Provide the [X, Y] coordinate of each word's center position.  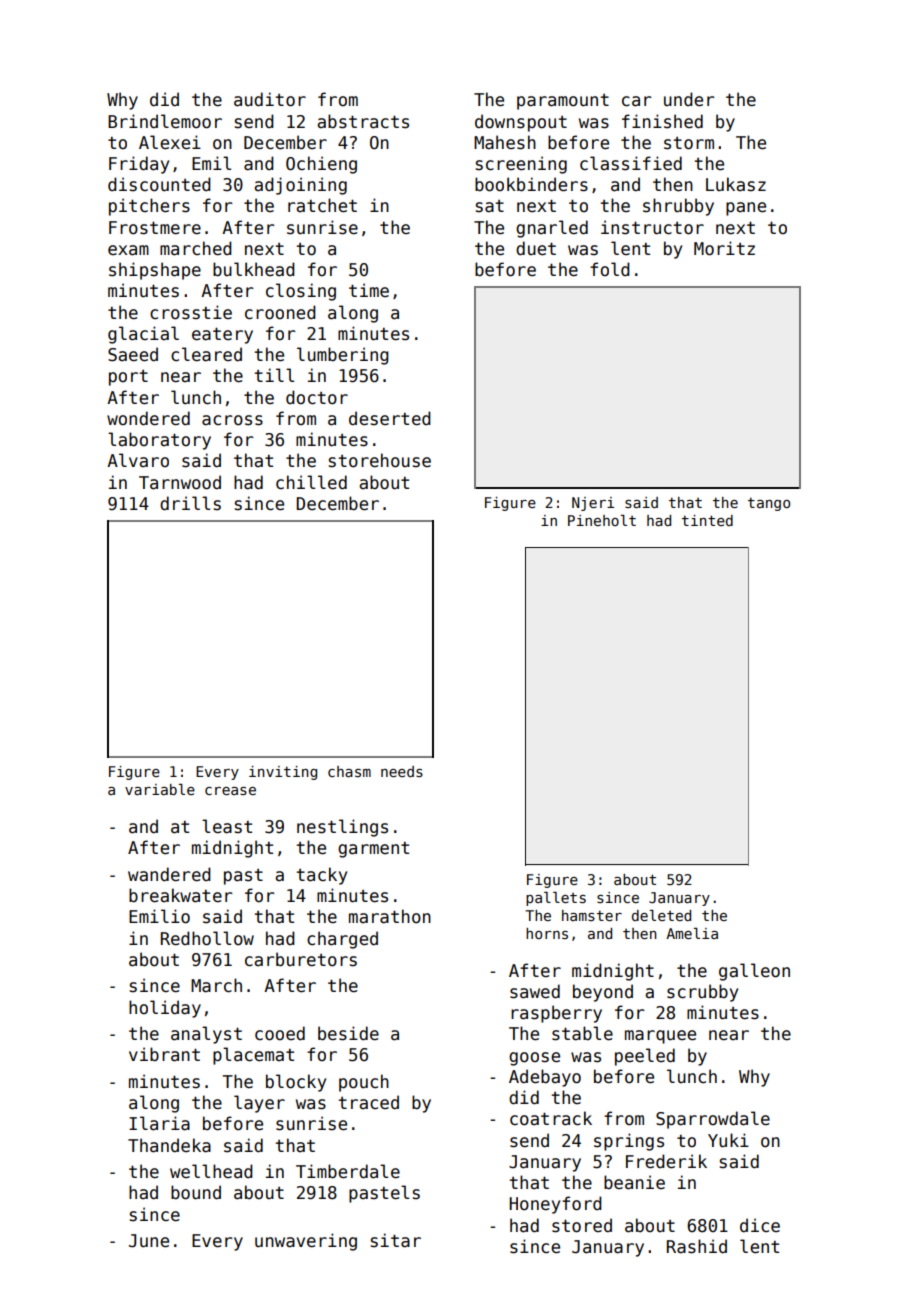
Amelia [692, 933]
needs [402, 771]
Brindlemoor [165, 121]
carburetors [301, 959]
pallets [556, 899]
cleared [206, 354]
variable [160, 789]
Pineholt [602, 520]
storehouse [380, 460]
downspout [521, 123]
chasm [349, 771]
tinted [707, 520]
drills [190, 503]
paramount [563, 102]
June [149, 1241]
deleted [661, 915]
